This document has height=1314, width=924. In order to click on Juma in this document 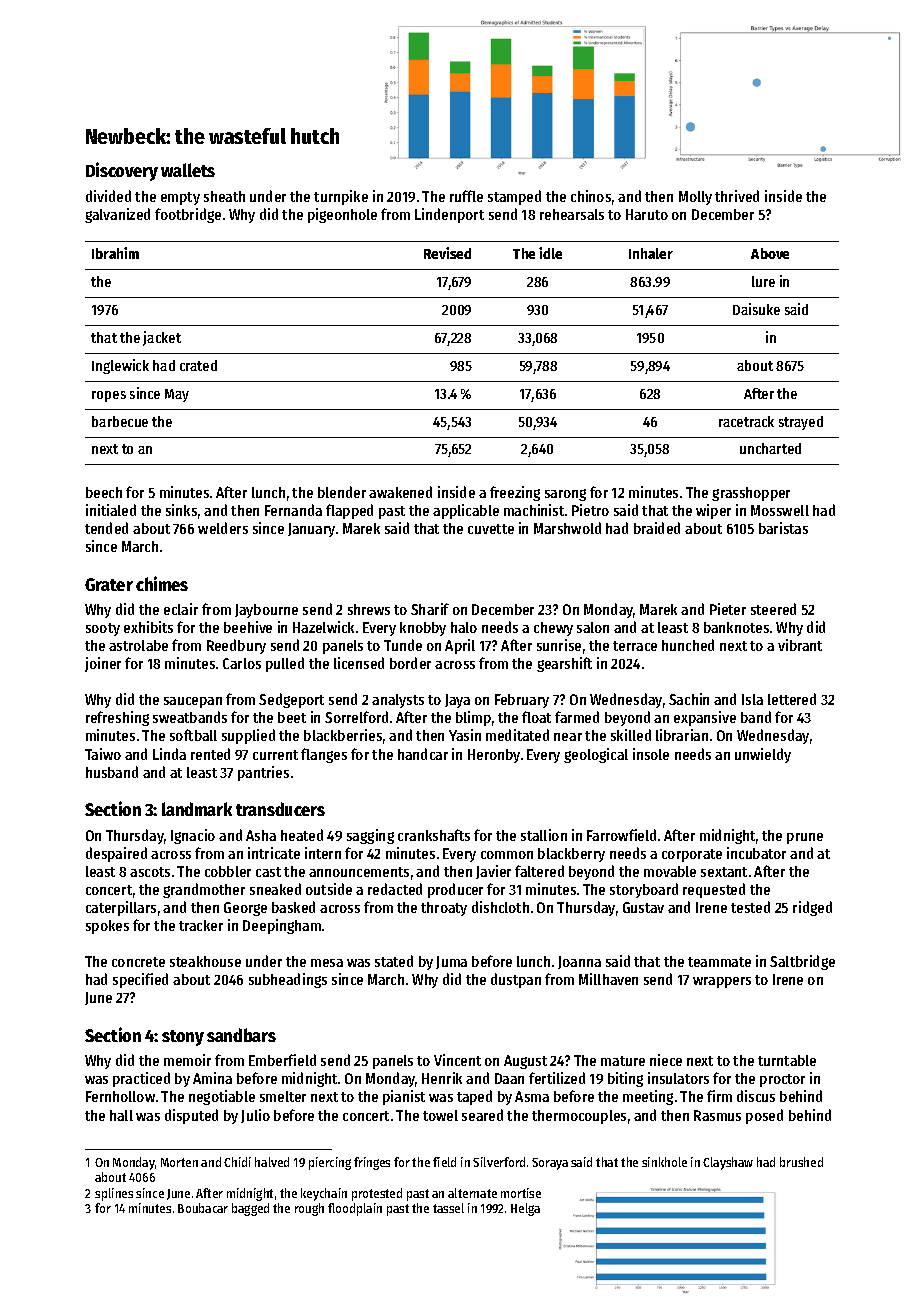, I will do `click(451, 962)`.
